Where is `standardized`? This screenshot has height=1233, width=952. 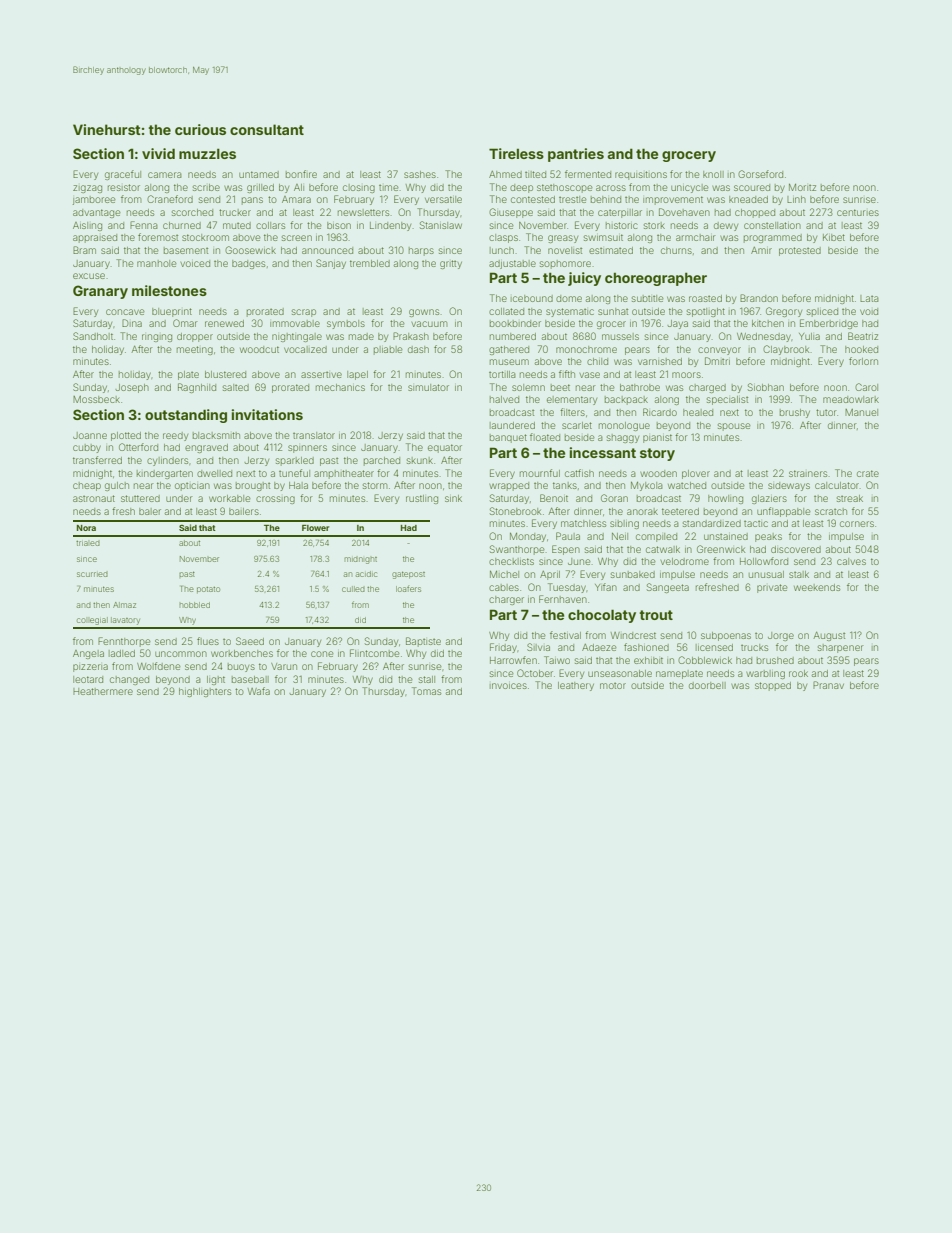 standardized is located at coordinates (712, 523).
